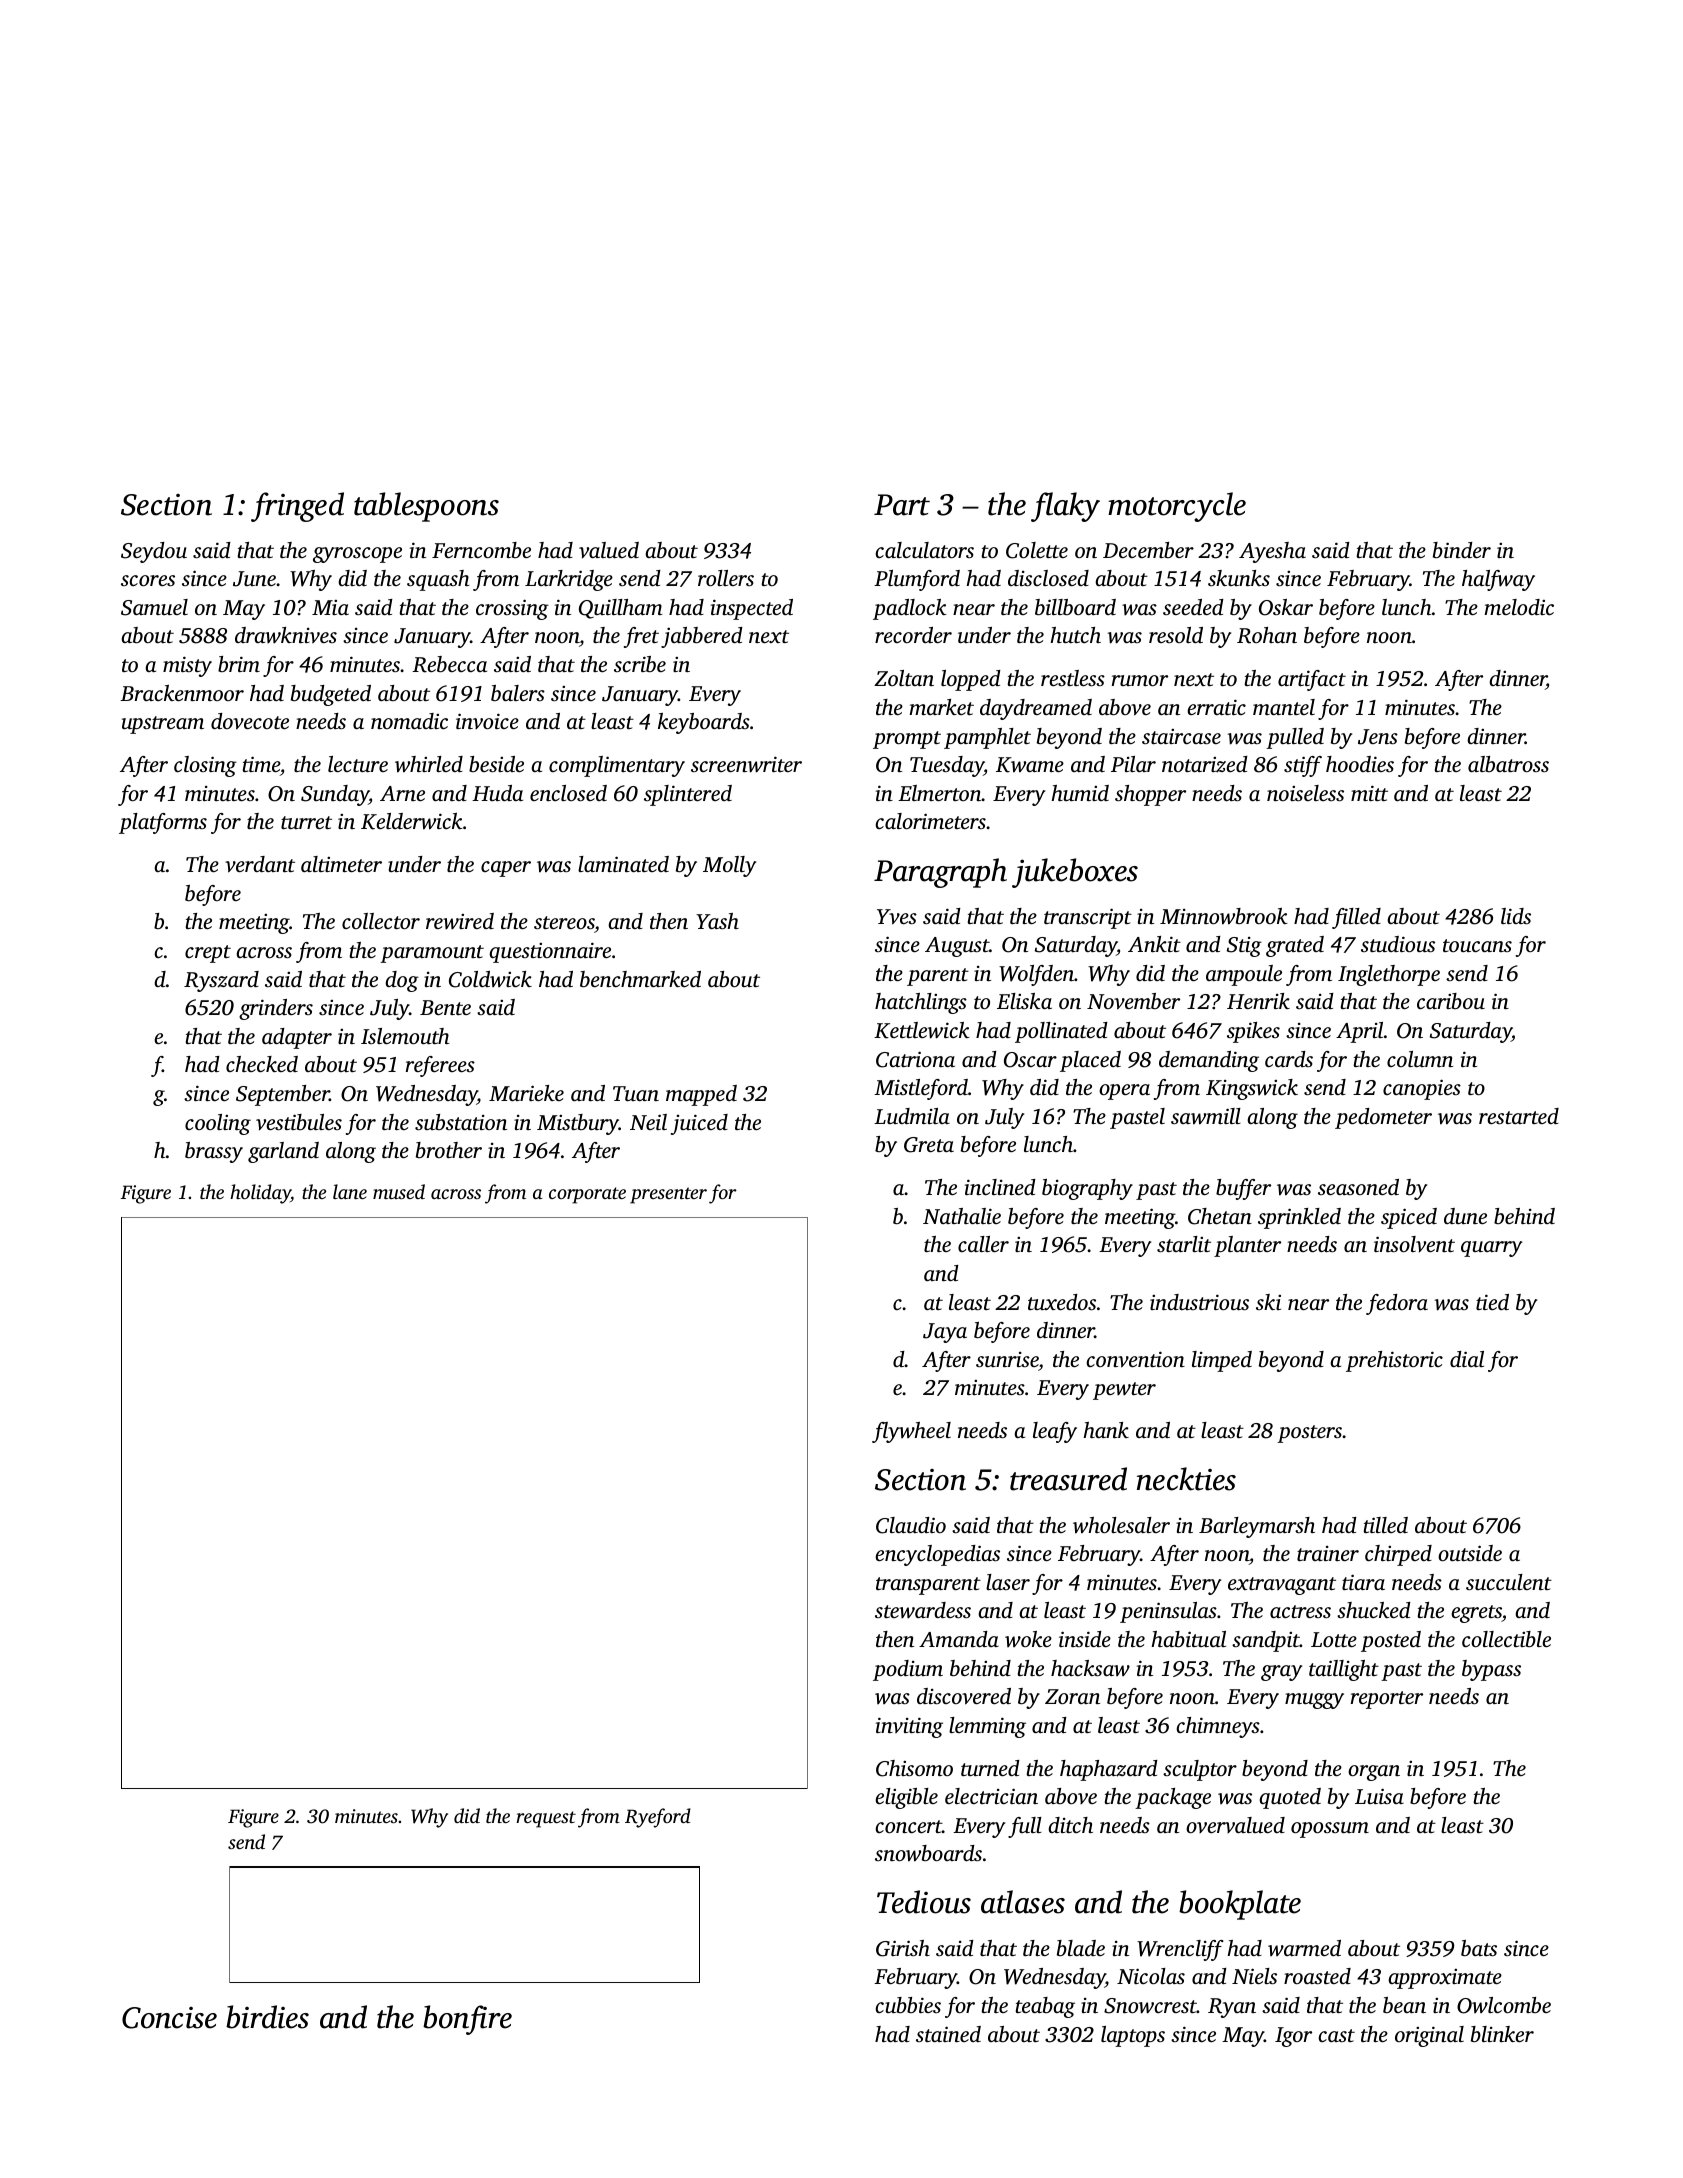  Describe the element at coordinates (208, 954) in the screenshot. I see `crept` at that location.
